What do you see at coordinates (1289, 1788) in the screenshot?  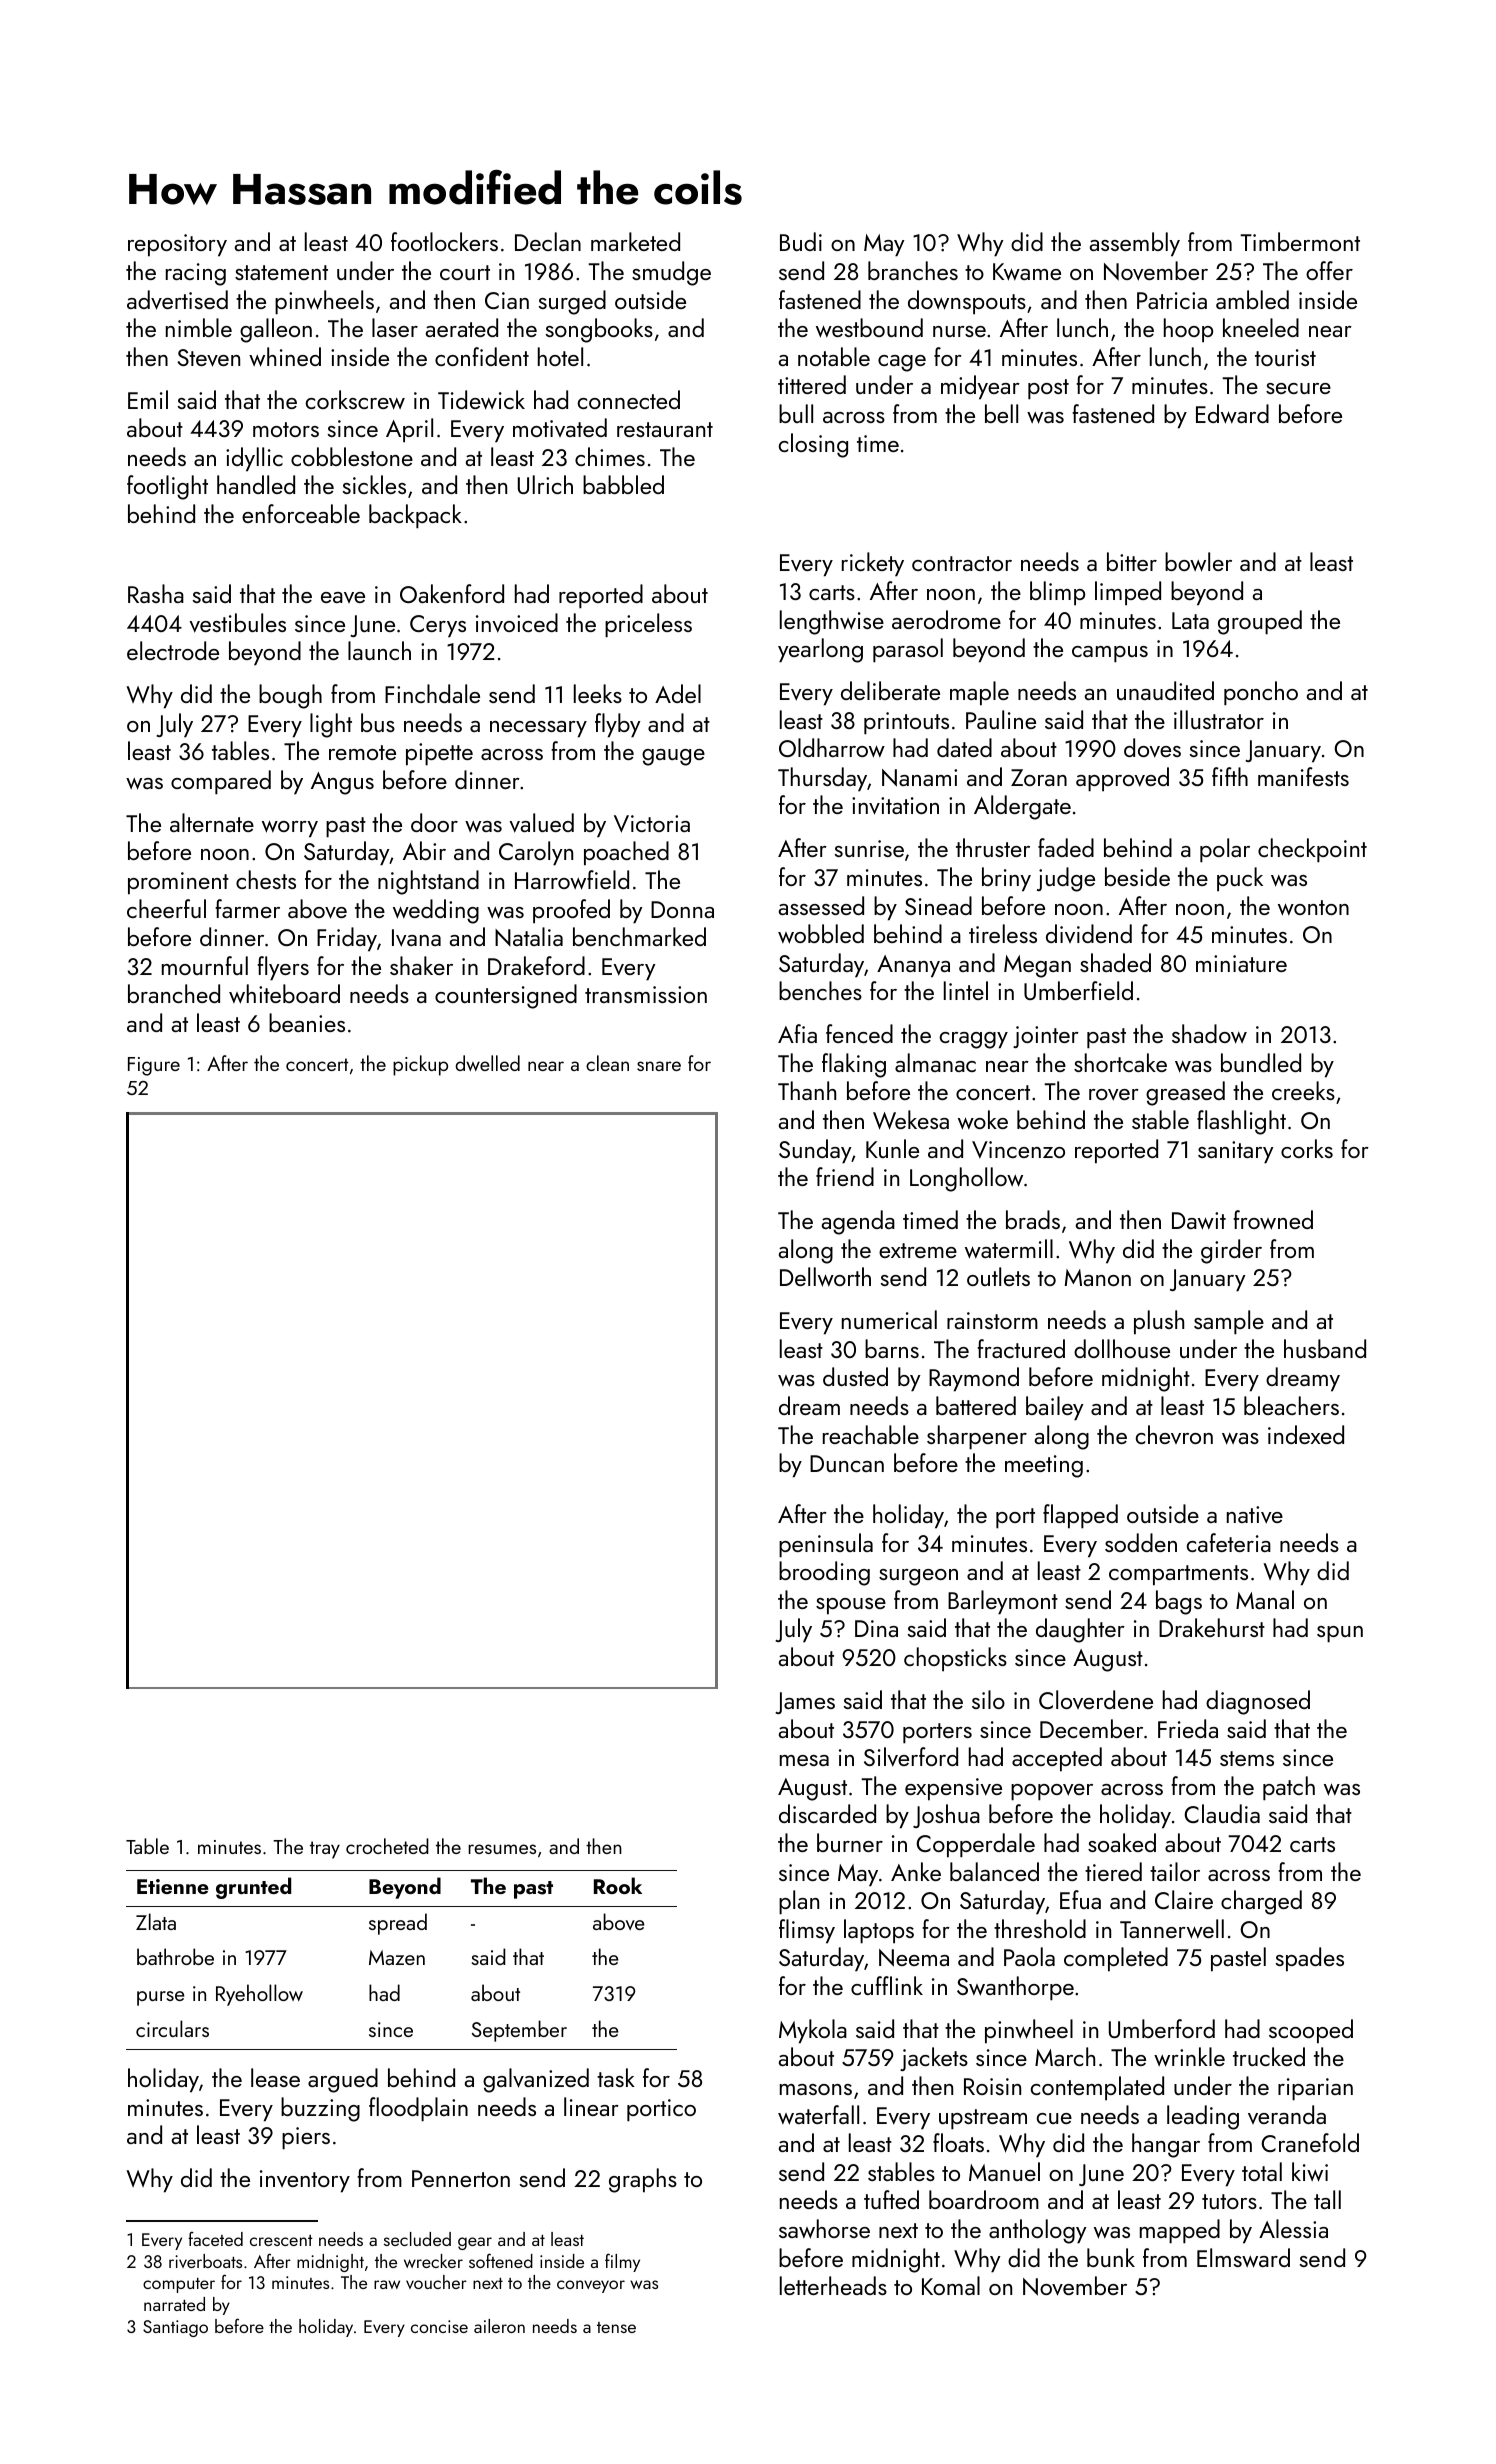 I see `patch` at bounding box center [1289, 1788].
